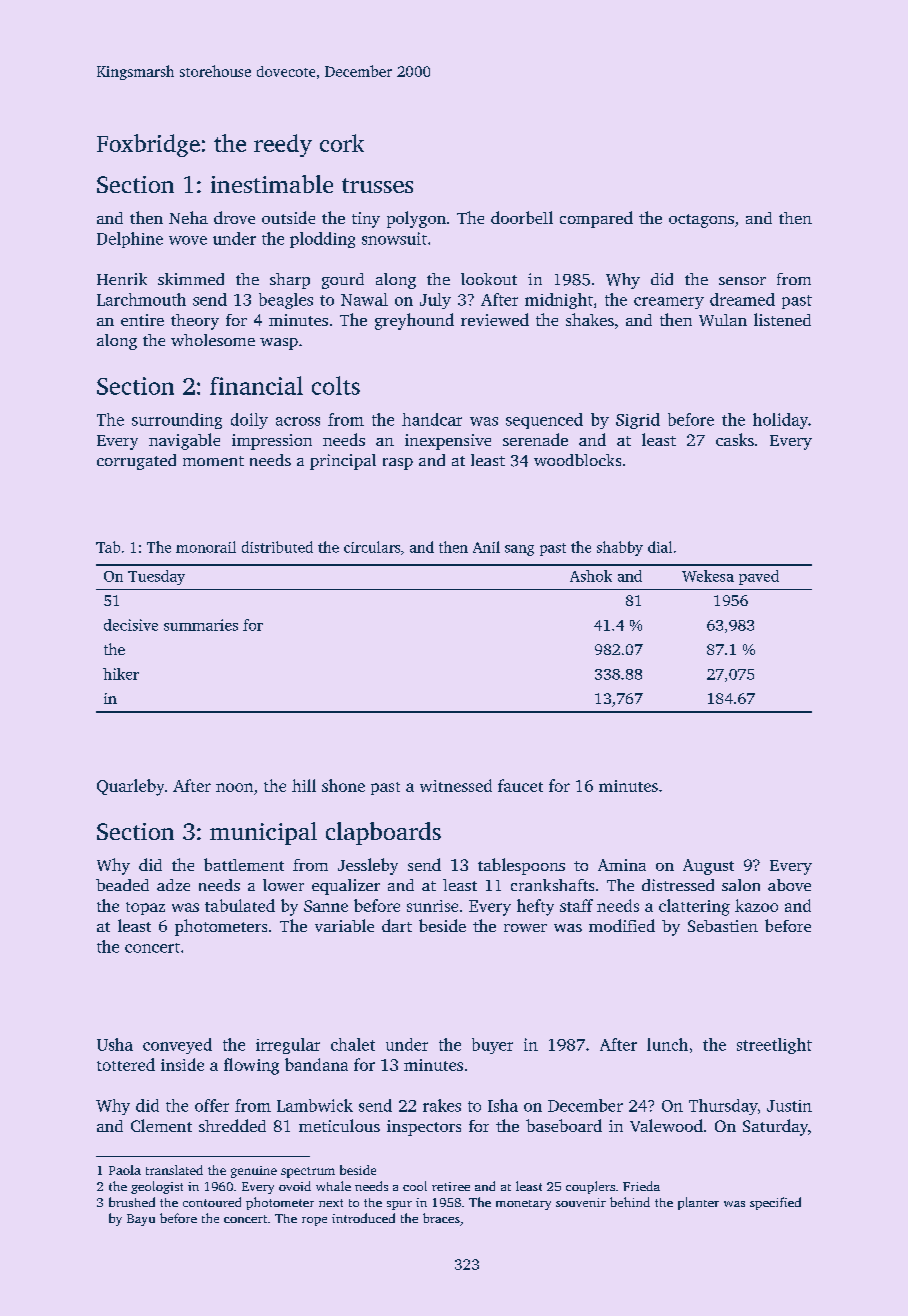 The height and width of the page is (1316, 908). Describe the element at coordinates (234, 787) in the page. I see `noon` at that location.
